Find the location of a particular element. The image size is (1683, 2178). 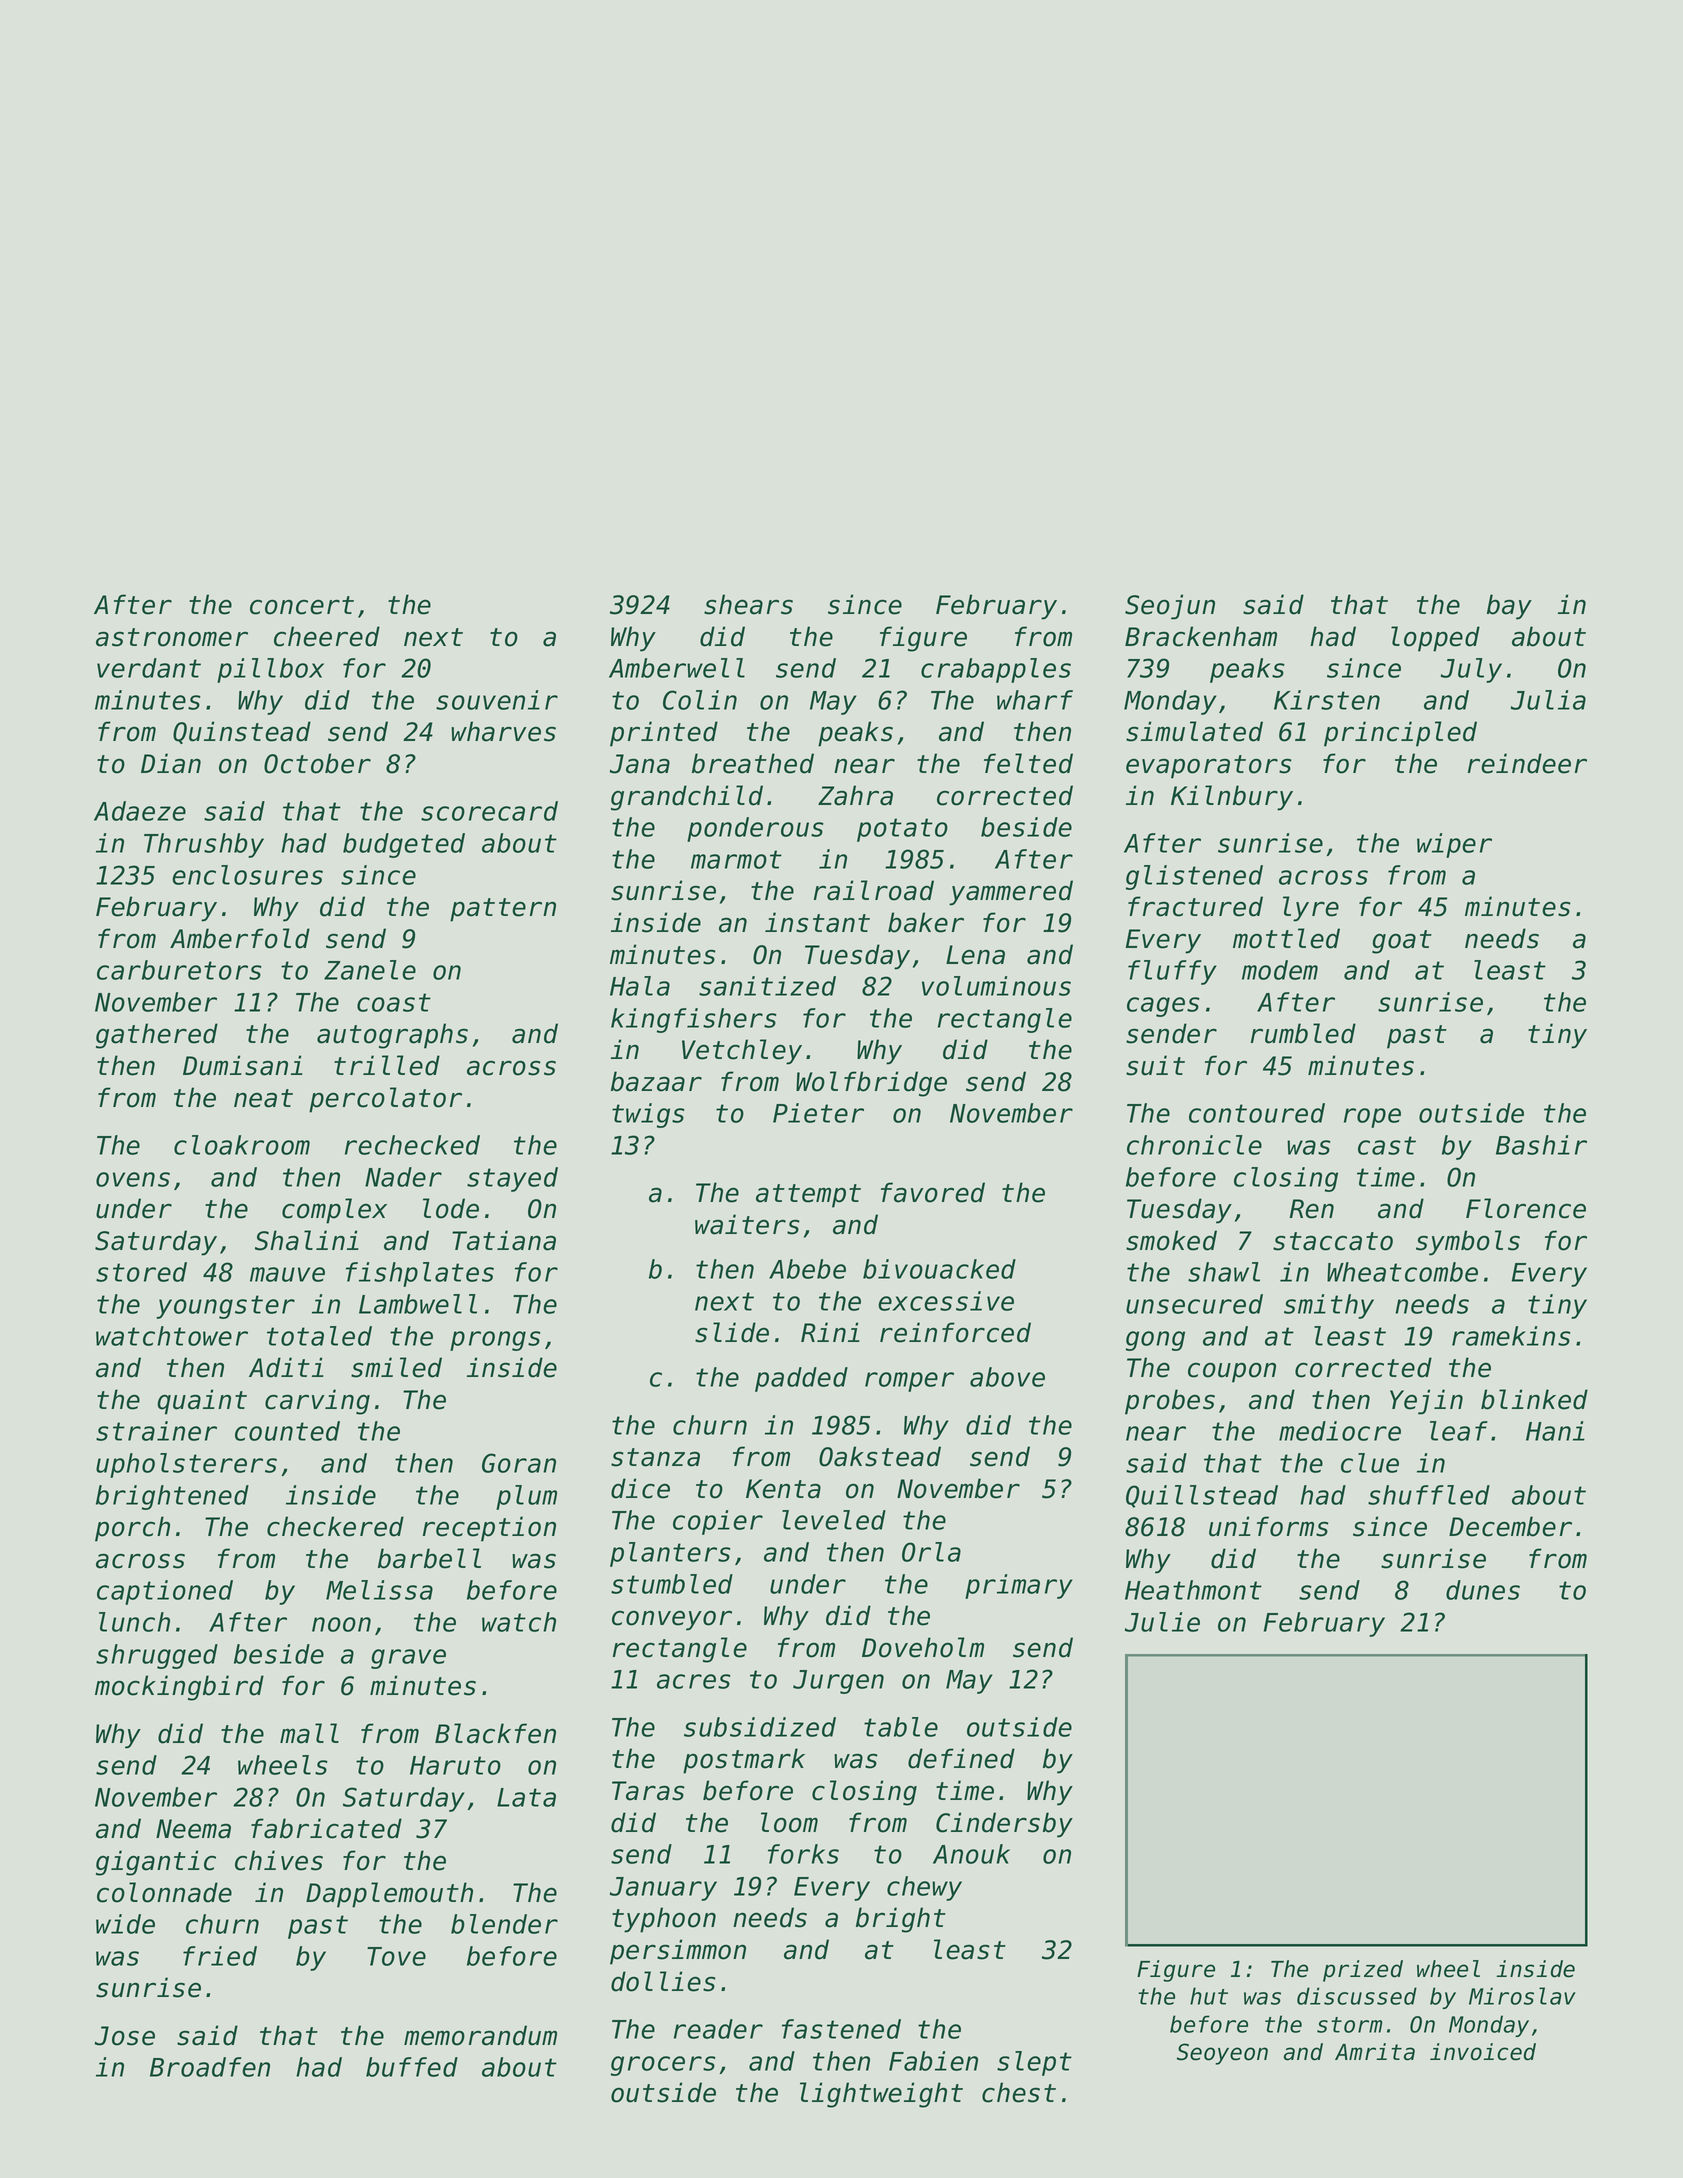

Lata is located at coordinates (526, 1797).
